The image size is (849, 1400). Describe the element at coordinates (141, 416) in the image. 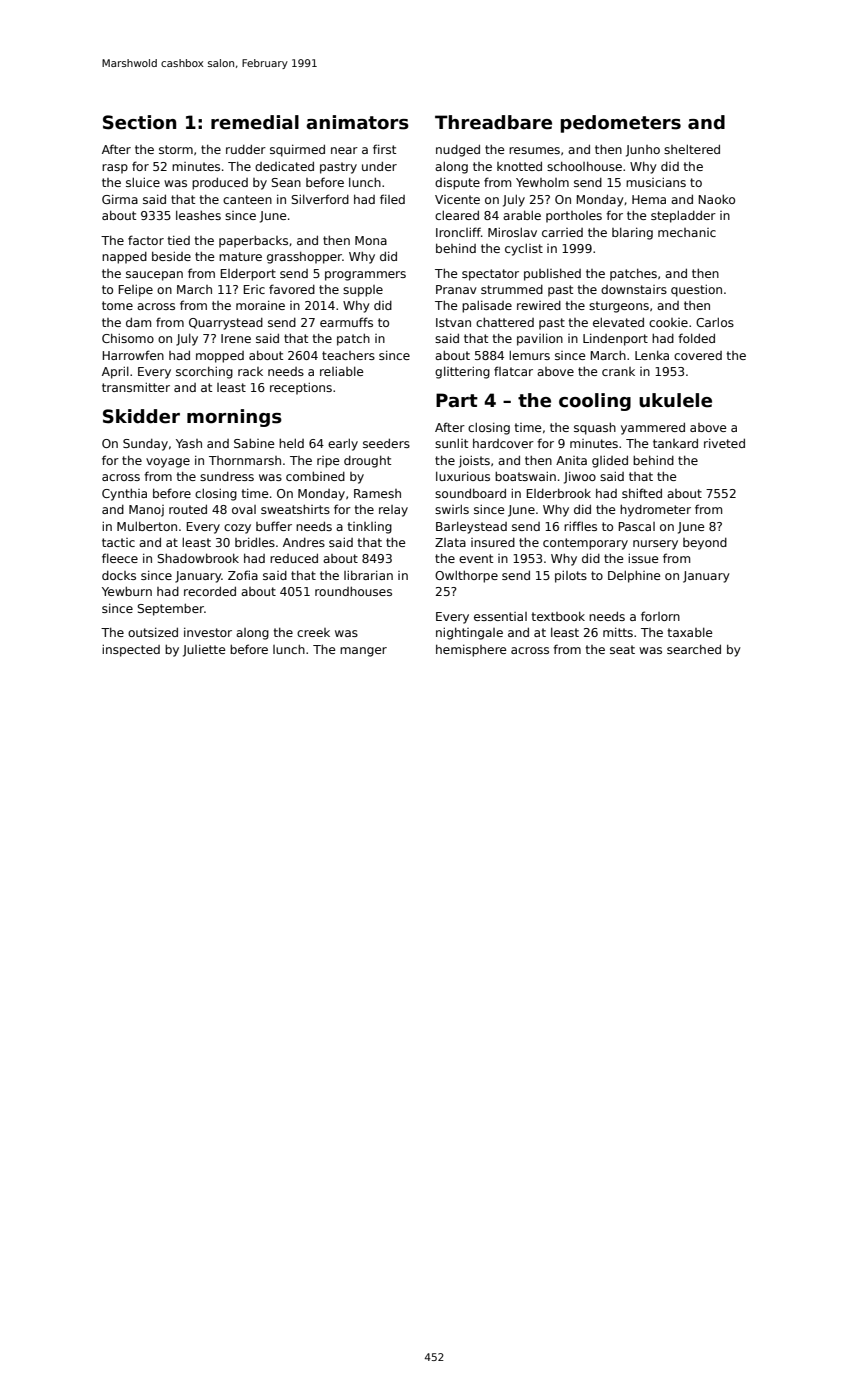

I see `Skidder` at that location.
